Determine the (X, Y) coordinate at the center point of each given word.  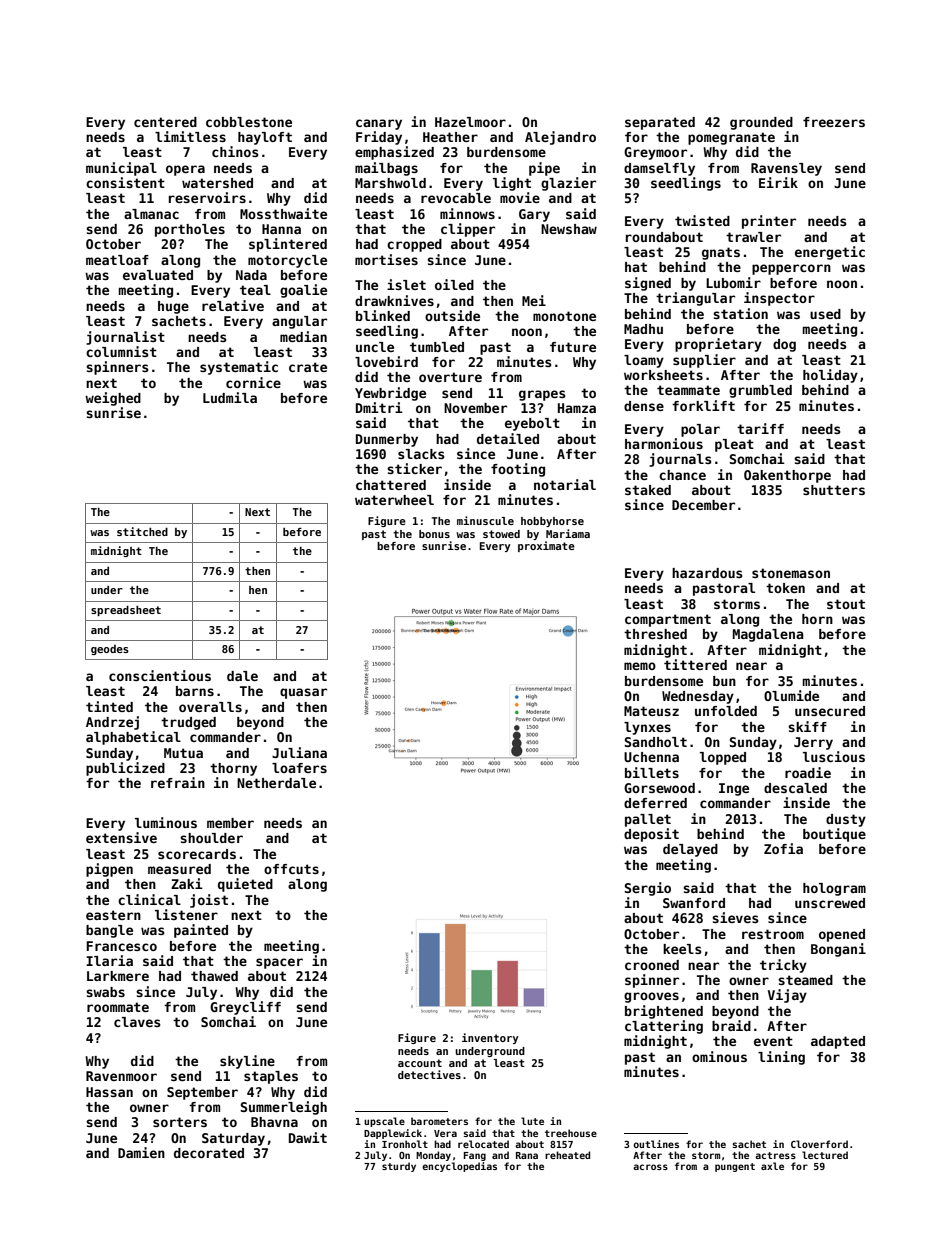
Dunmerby (387, 440)
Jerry (813, 743)
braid (731, 1025)
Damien (141, 1152)
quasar (303, 693)
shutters (834, 490)
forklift (703, 405)
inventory (490, 1038)
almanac (151, 214)
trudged (188, 723)
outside (452, 315)
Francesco (121, 946)
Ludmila (230, 397)
